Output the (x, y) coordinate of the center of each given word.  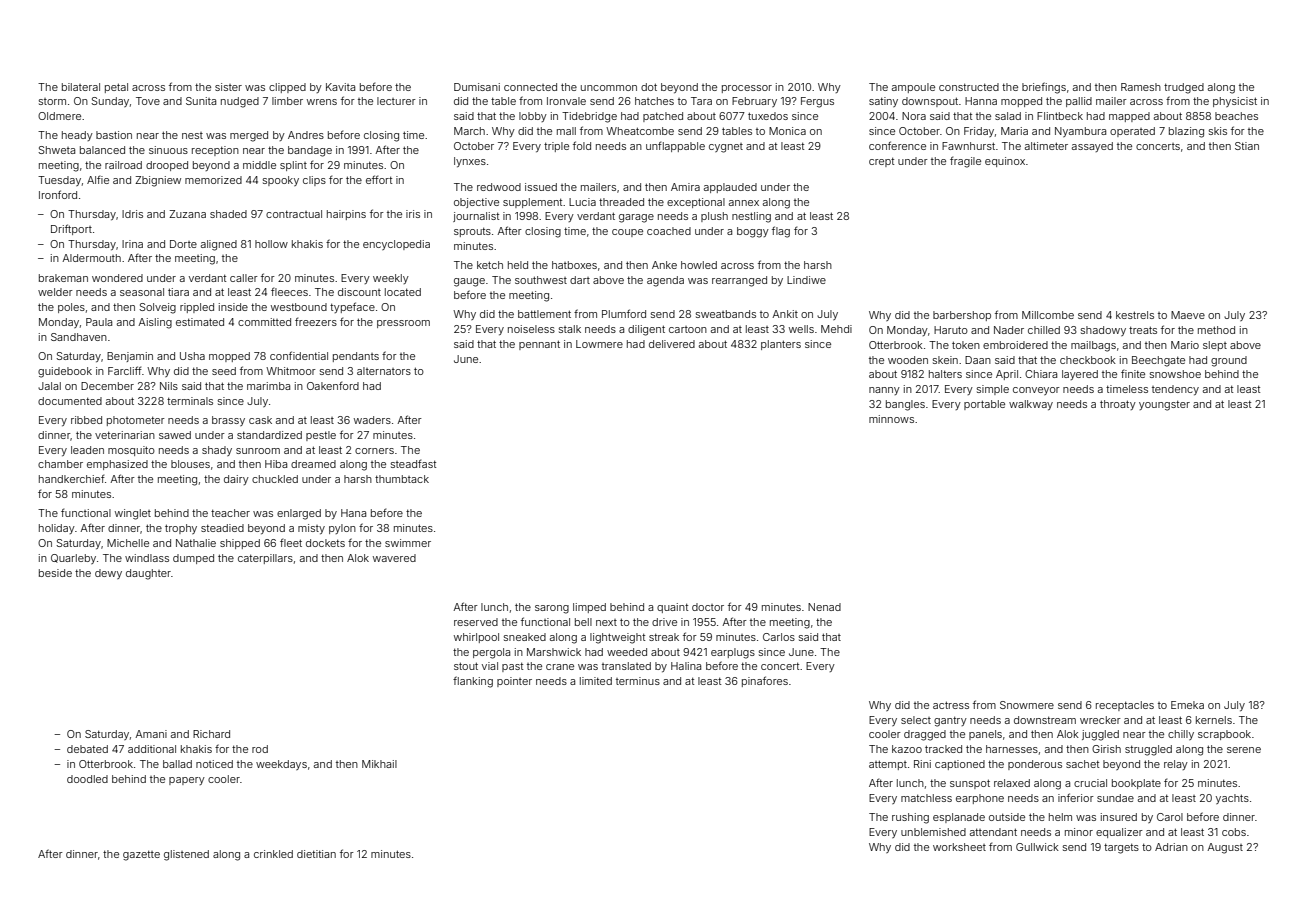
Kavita (340, 87)
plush (714, 217)
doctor (708, 607)
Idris (132, 214)
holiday (57, 529)
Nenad (824, 607)
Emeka (1187, 705)
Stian (1247, 146)
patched (663, 117)
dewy (108, 574)
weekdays (281, 765)
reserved (476, 622)
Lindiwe (806, 280)
